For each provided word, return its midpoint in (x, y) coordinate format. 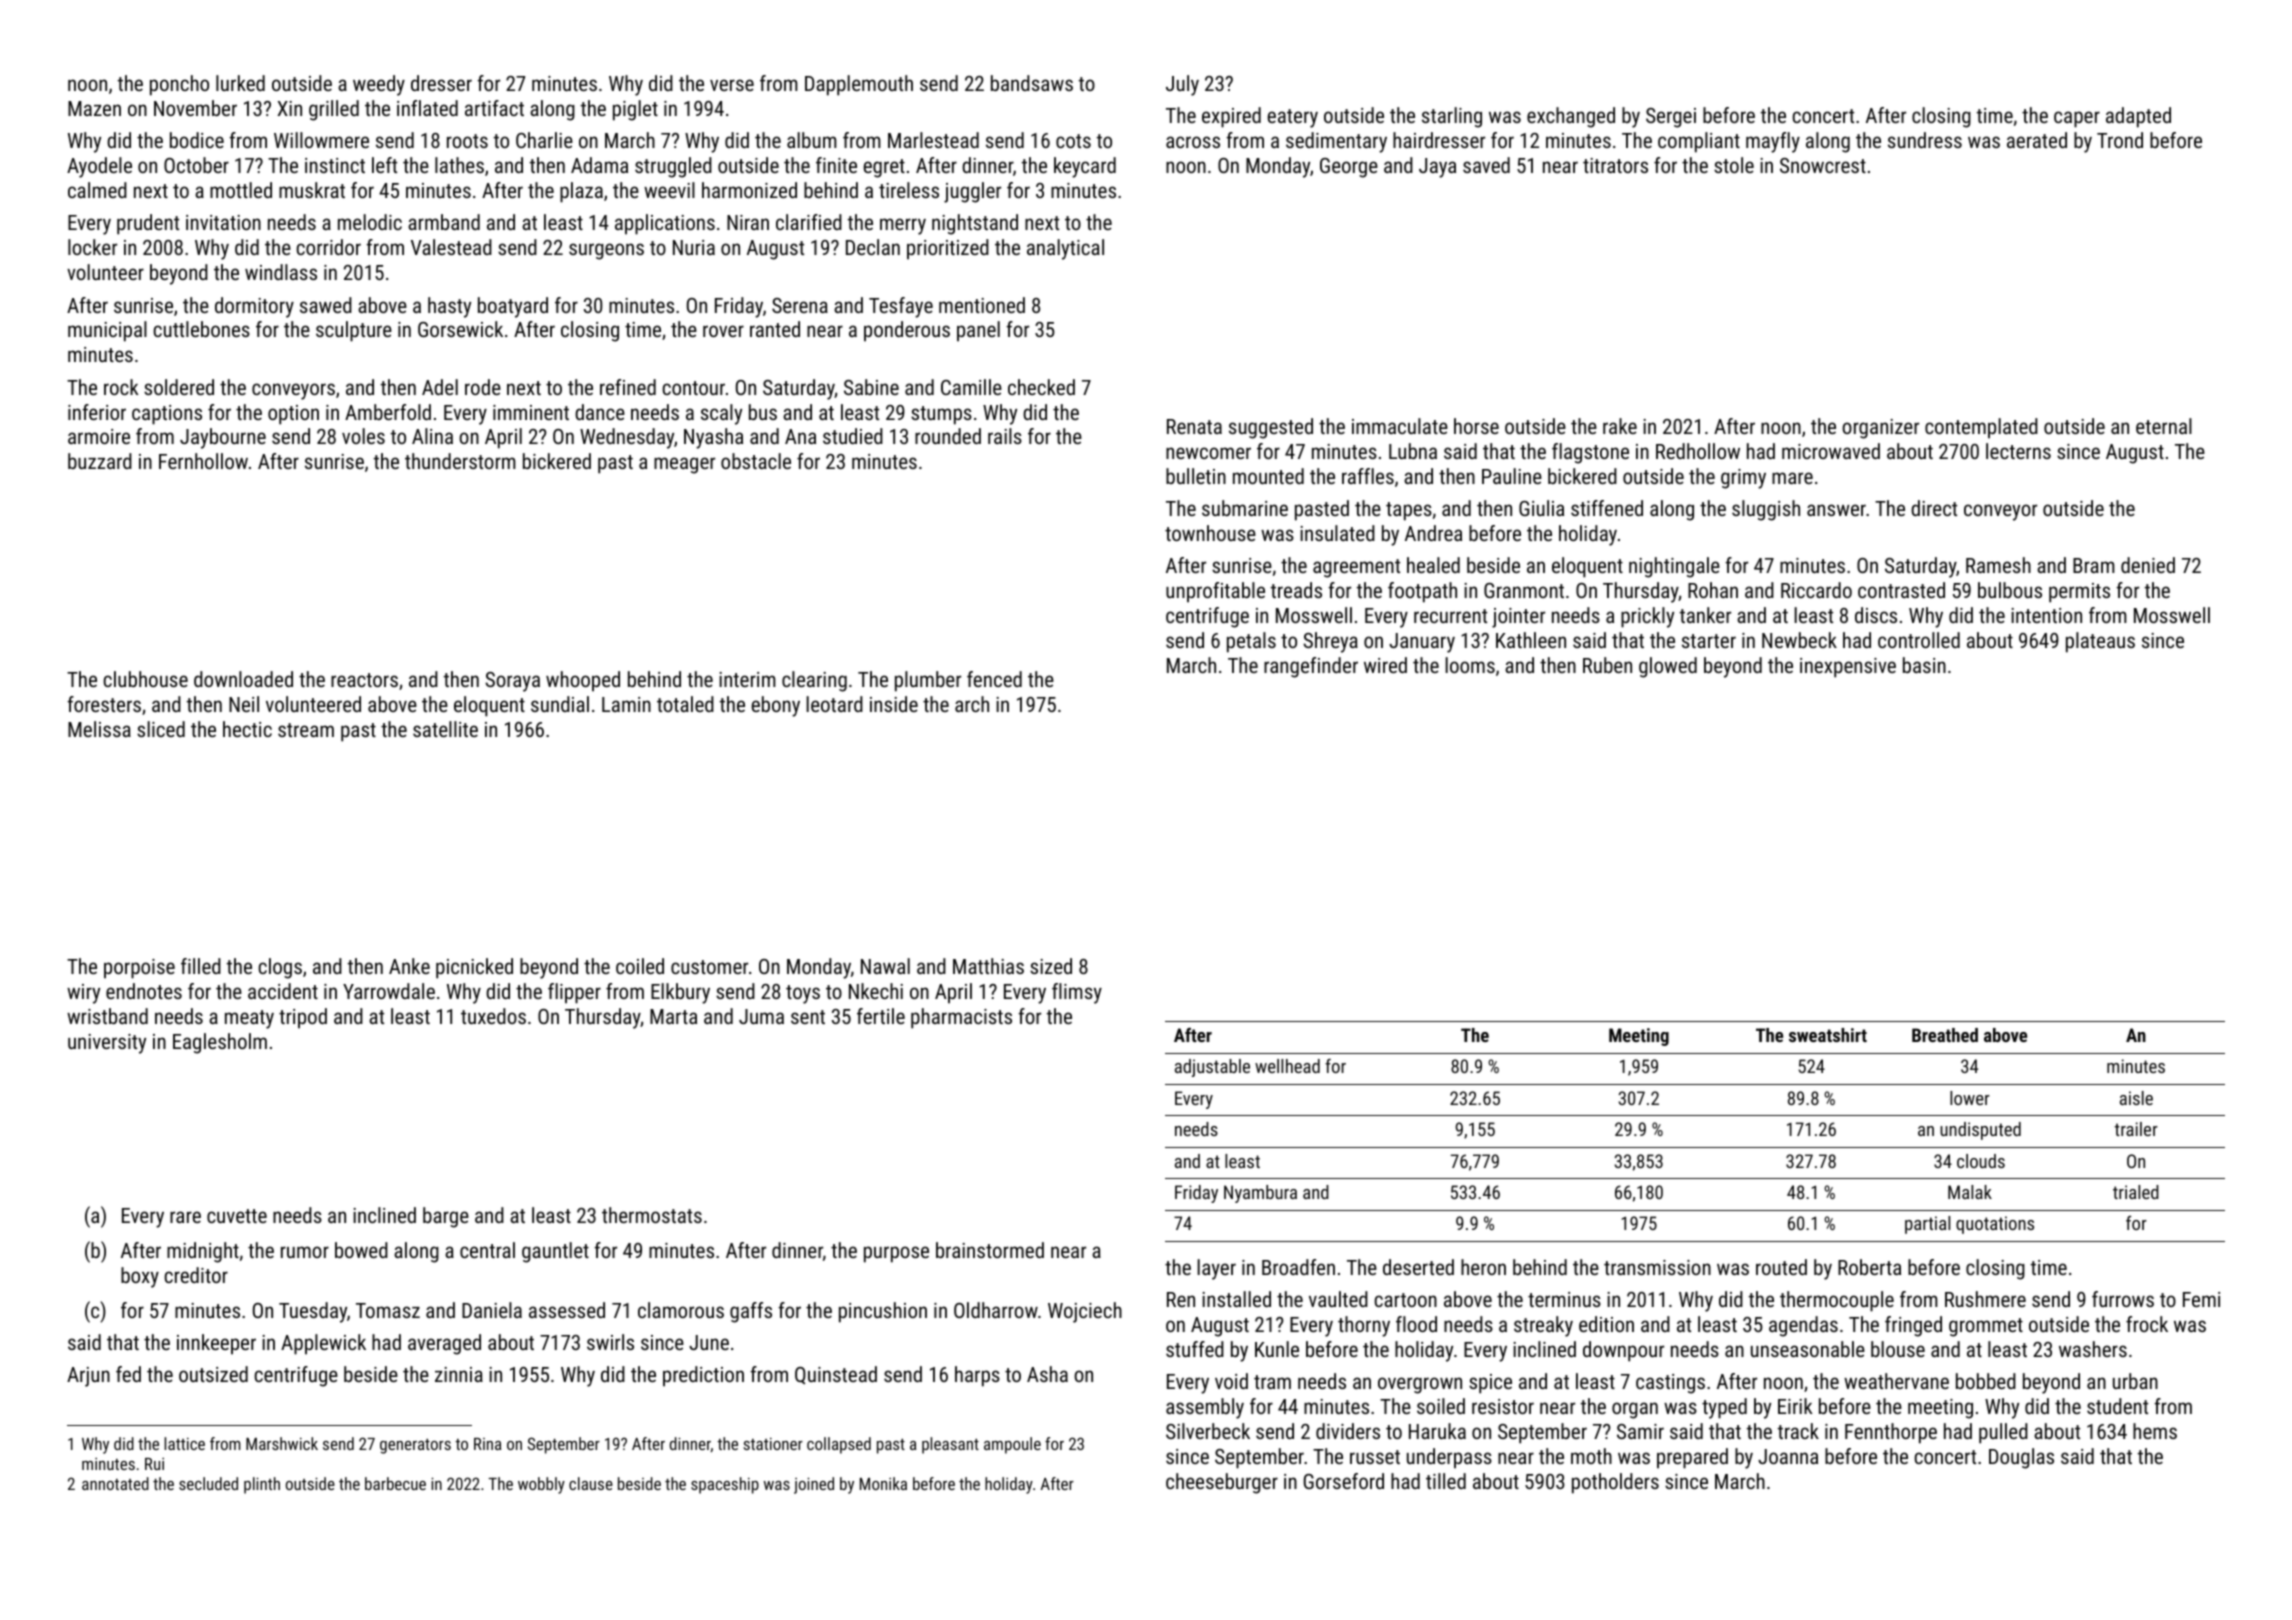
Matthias (988, 966)
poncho (179, 85)
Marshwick (282, 1443)
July (1182, 85)
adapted (2138, 117)
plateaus (2100, 642)
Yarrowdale (389, 991)
